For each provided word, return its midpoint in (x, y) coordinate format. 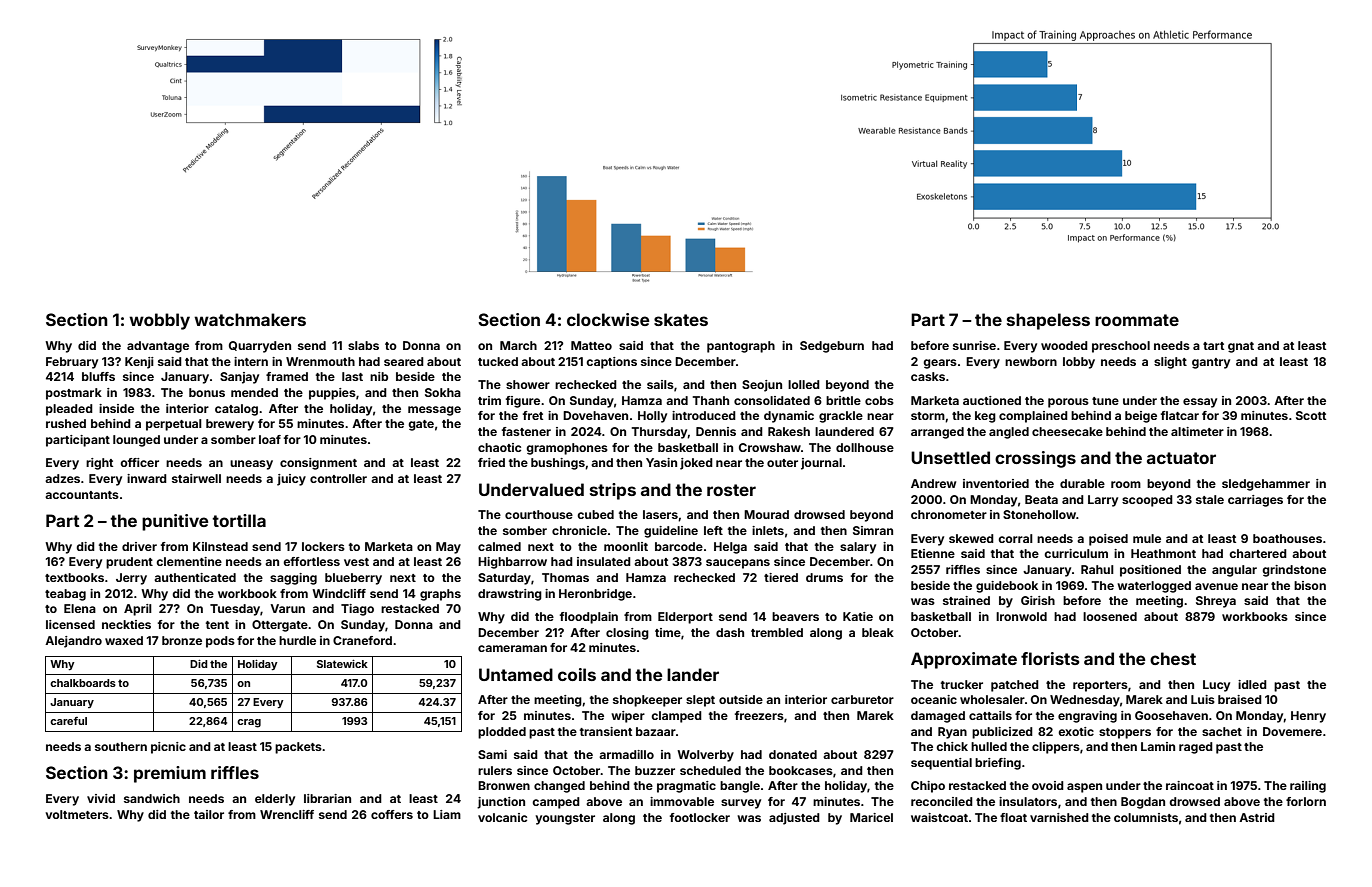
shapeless (1048, 321)
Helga (730, 548)
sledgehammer (1266, 485)
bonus (207, 392)
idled (1252, 684)
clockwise (608, 319)
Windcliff (339, 593)
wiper (628, 717)
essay (1200, 403)
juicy (291, 480)
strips (613, 491)
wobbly (159, 321)
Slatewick (342, 664)
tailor (209, 814)
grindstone (1294, 571)
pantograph (741, 347)
